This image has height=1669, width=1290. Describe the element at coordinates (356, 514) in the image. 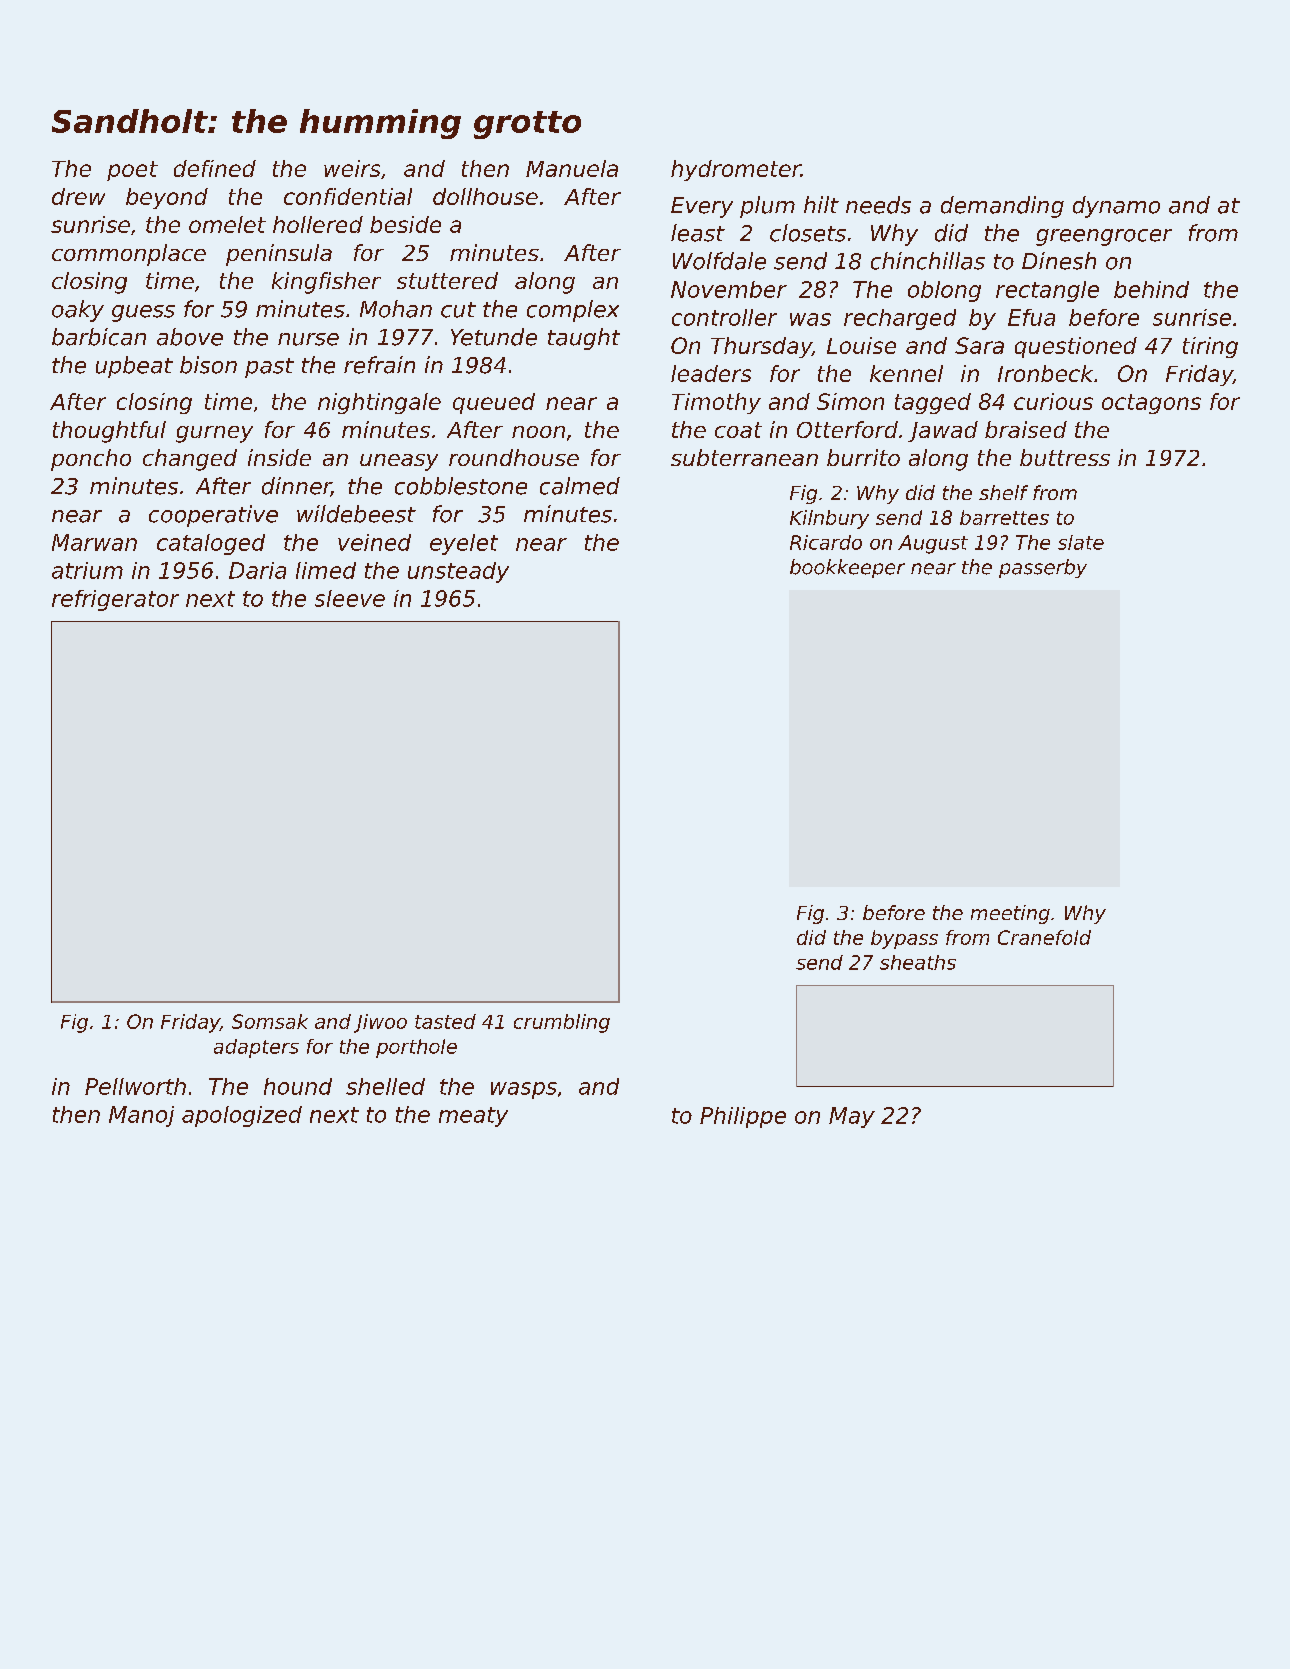

I see `wildebeest` at that location.
